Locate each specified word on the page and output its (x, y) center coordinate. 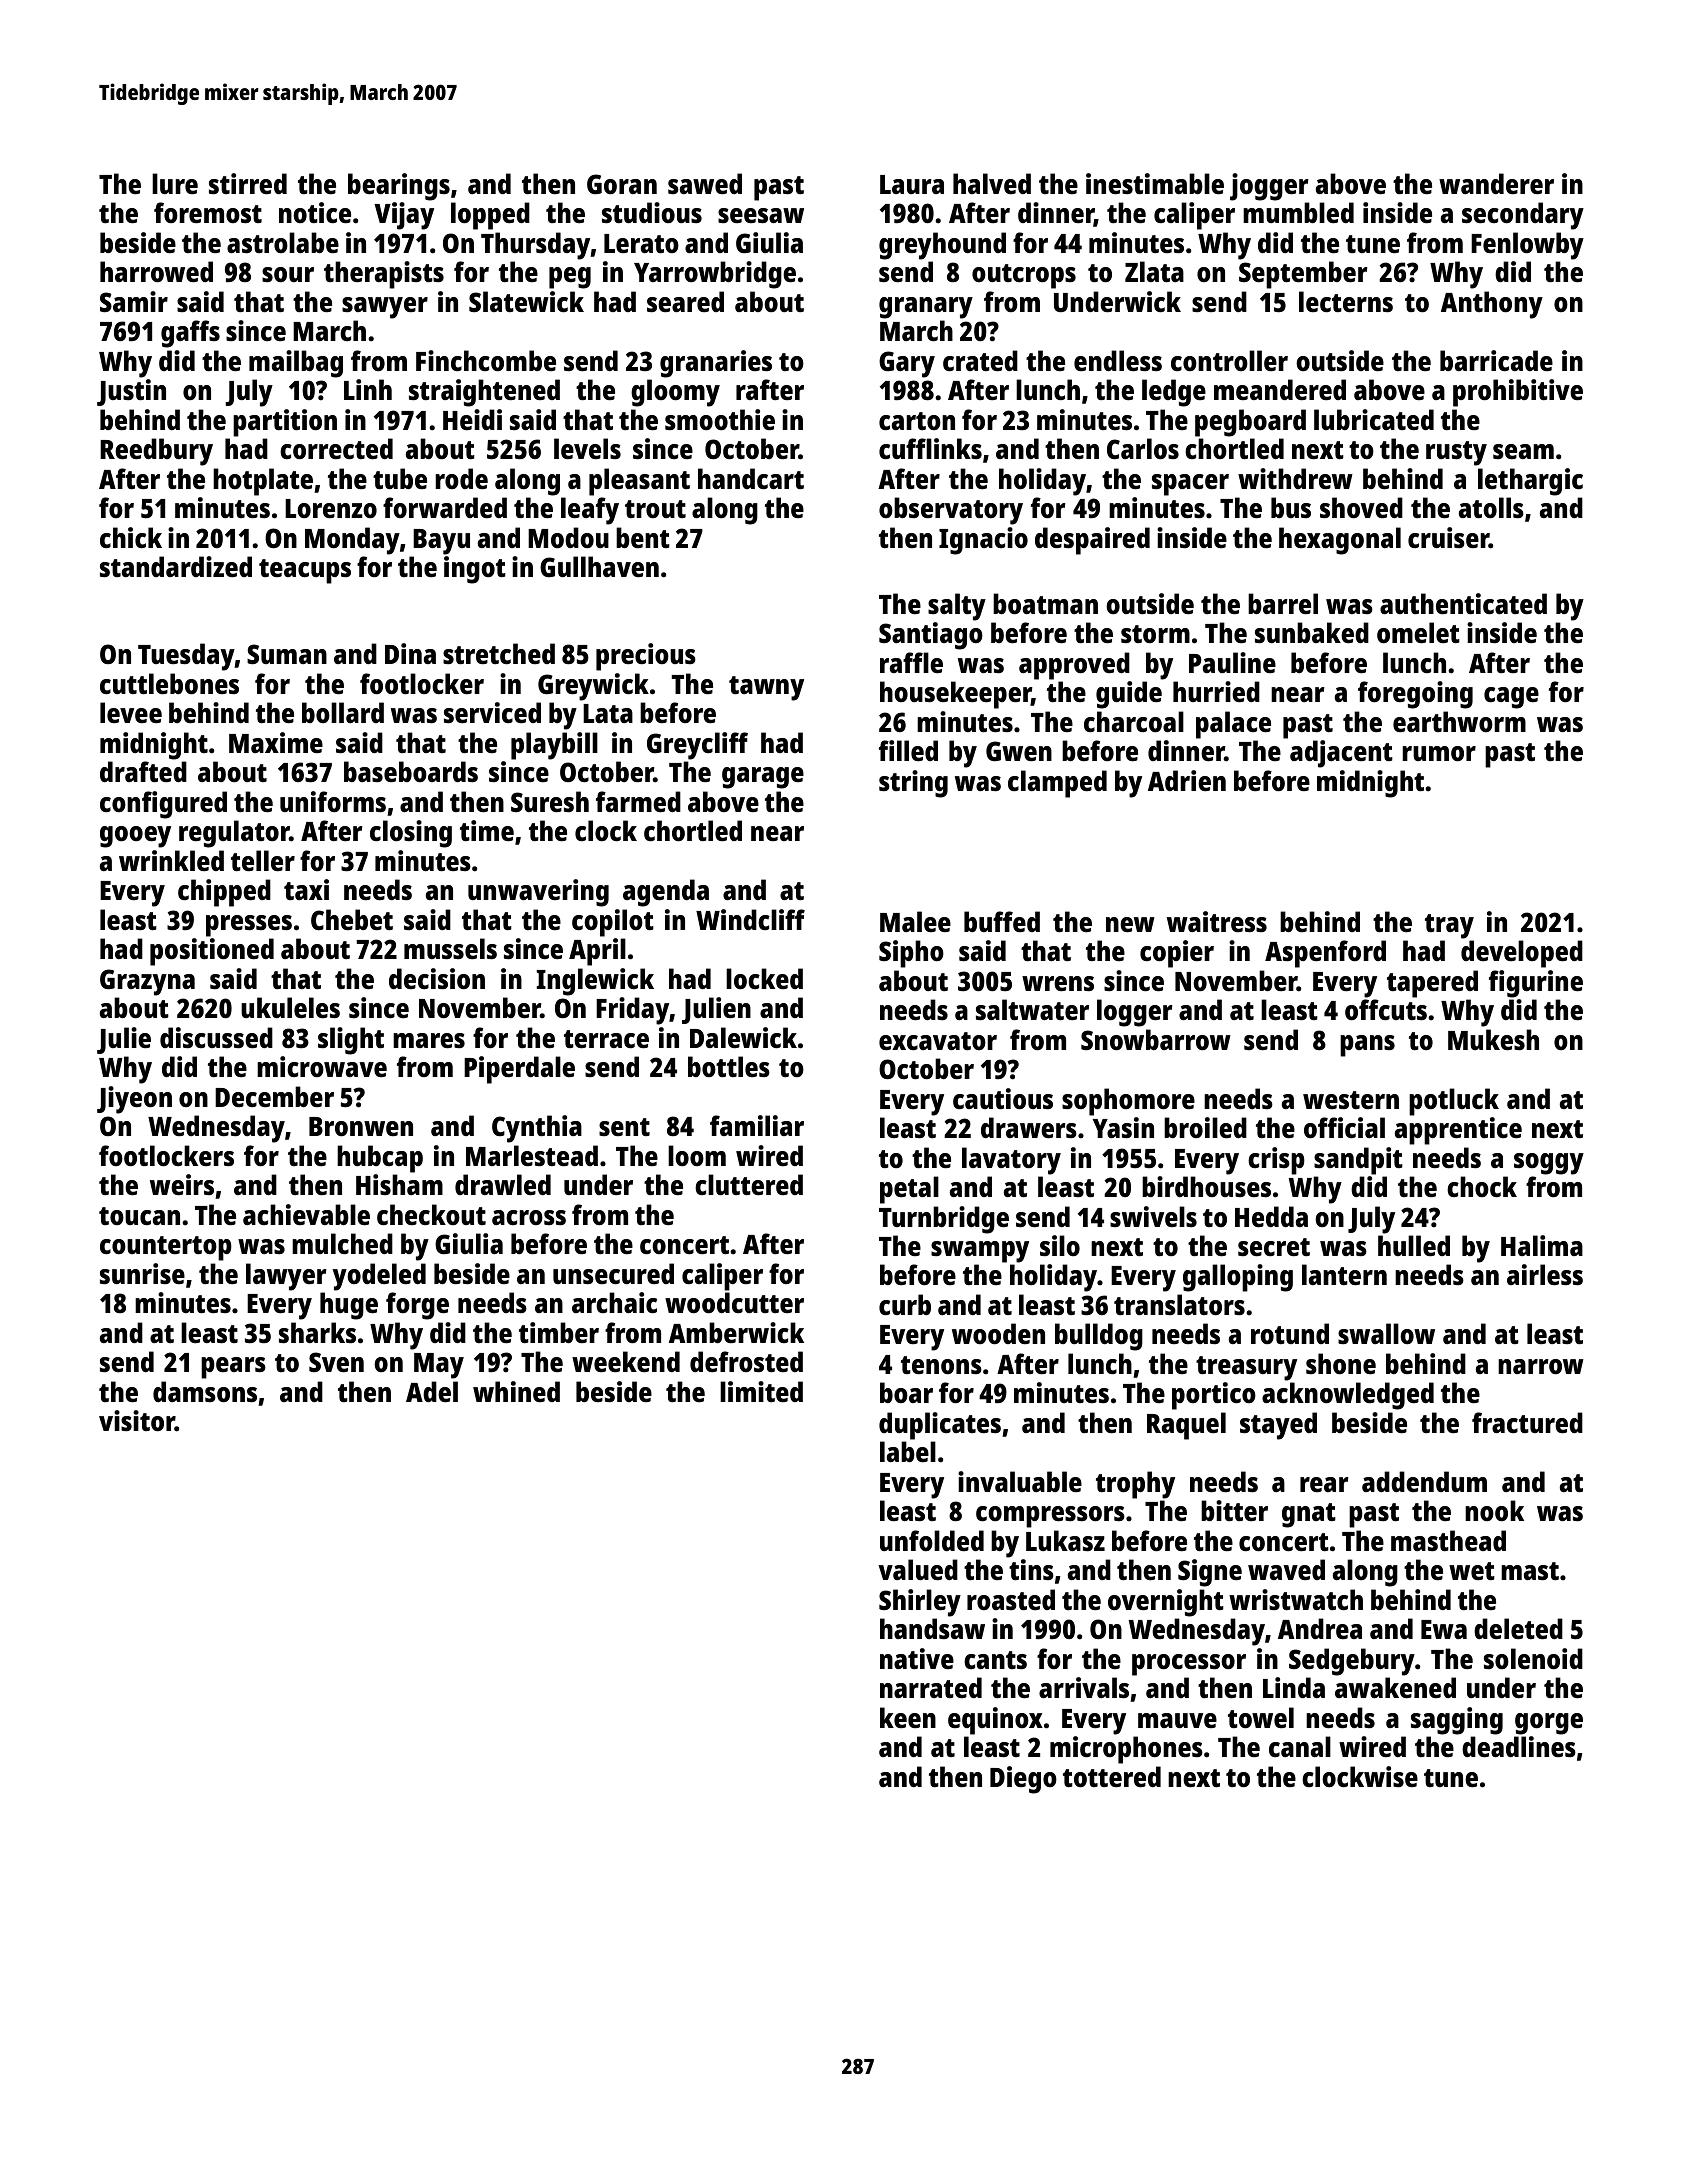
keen (908, 1717)
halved (992, 183)
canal (1300, 1746)
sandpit (1358, 1161)
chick (131, 537)
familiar (757, 1125)
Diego (1023, 1780)
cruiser (1448, 537)
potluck (1454, 1102)
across (529, 1217)
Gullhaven (599, 567)
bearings (399, 187)
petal (909, 1190)
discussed (216, 1038)
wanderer (1496, 183)
